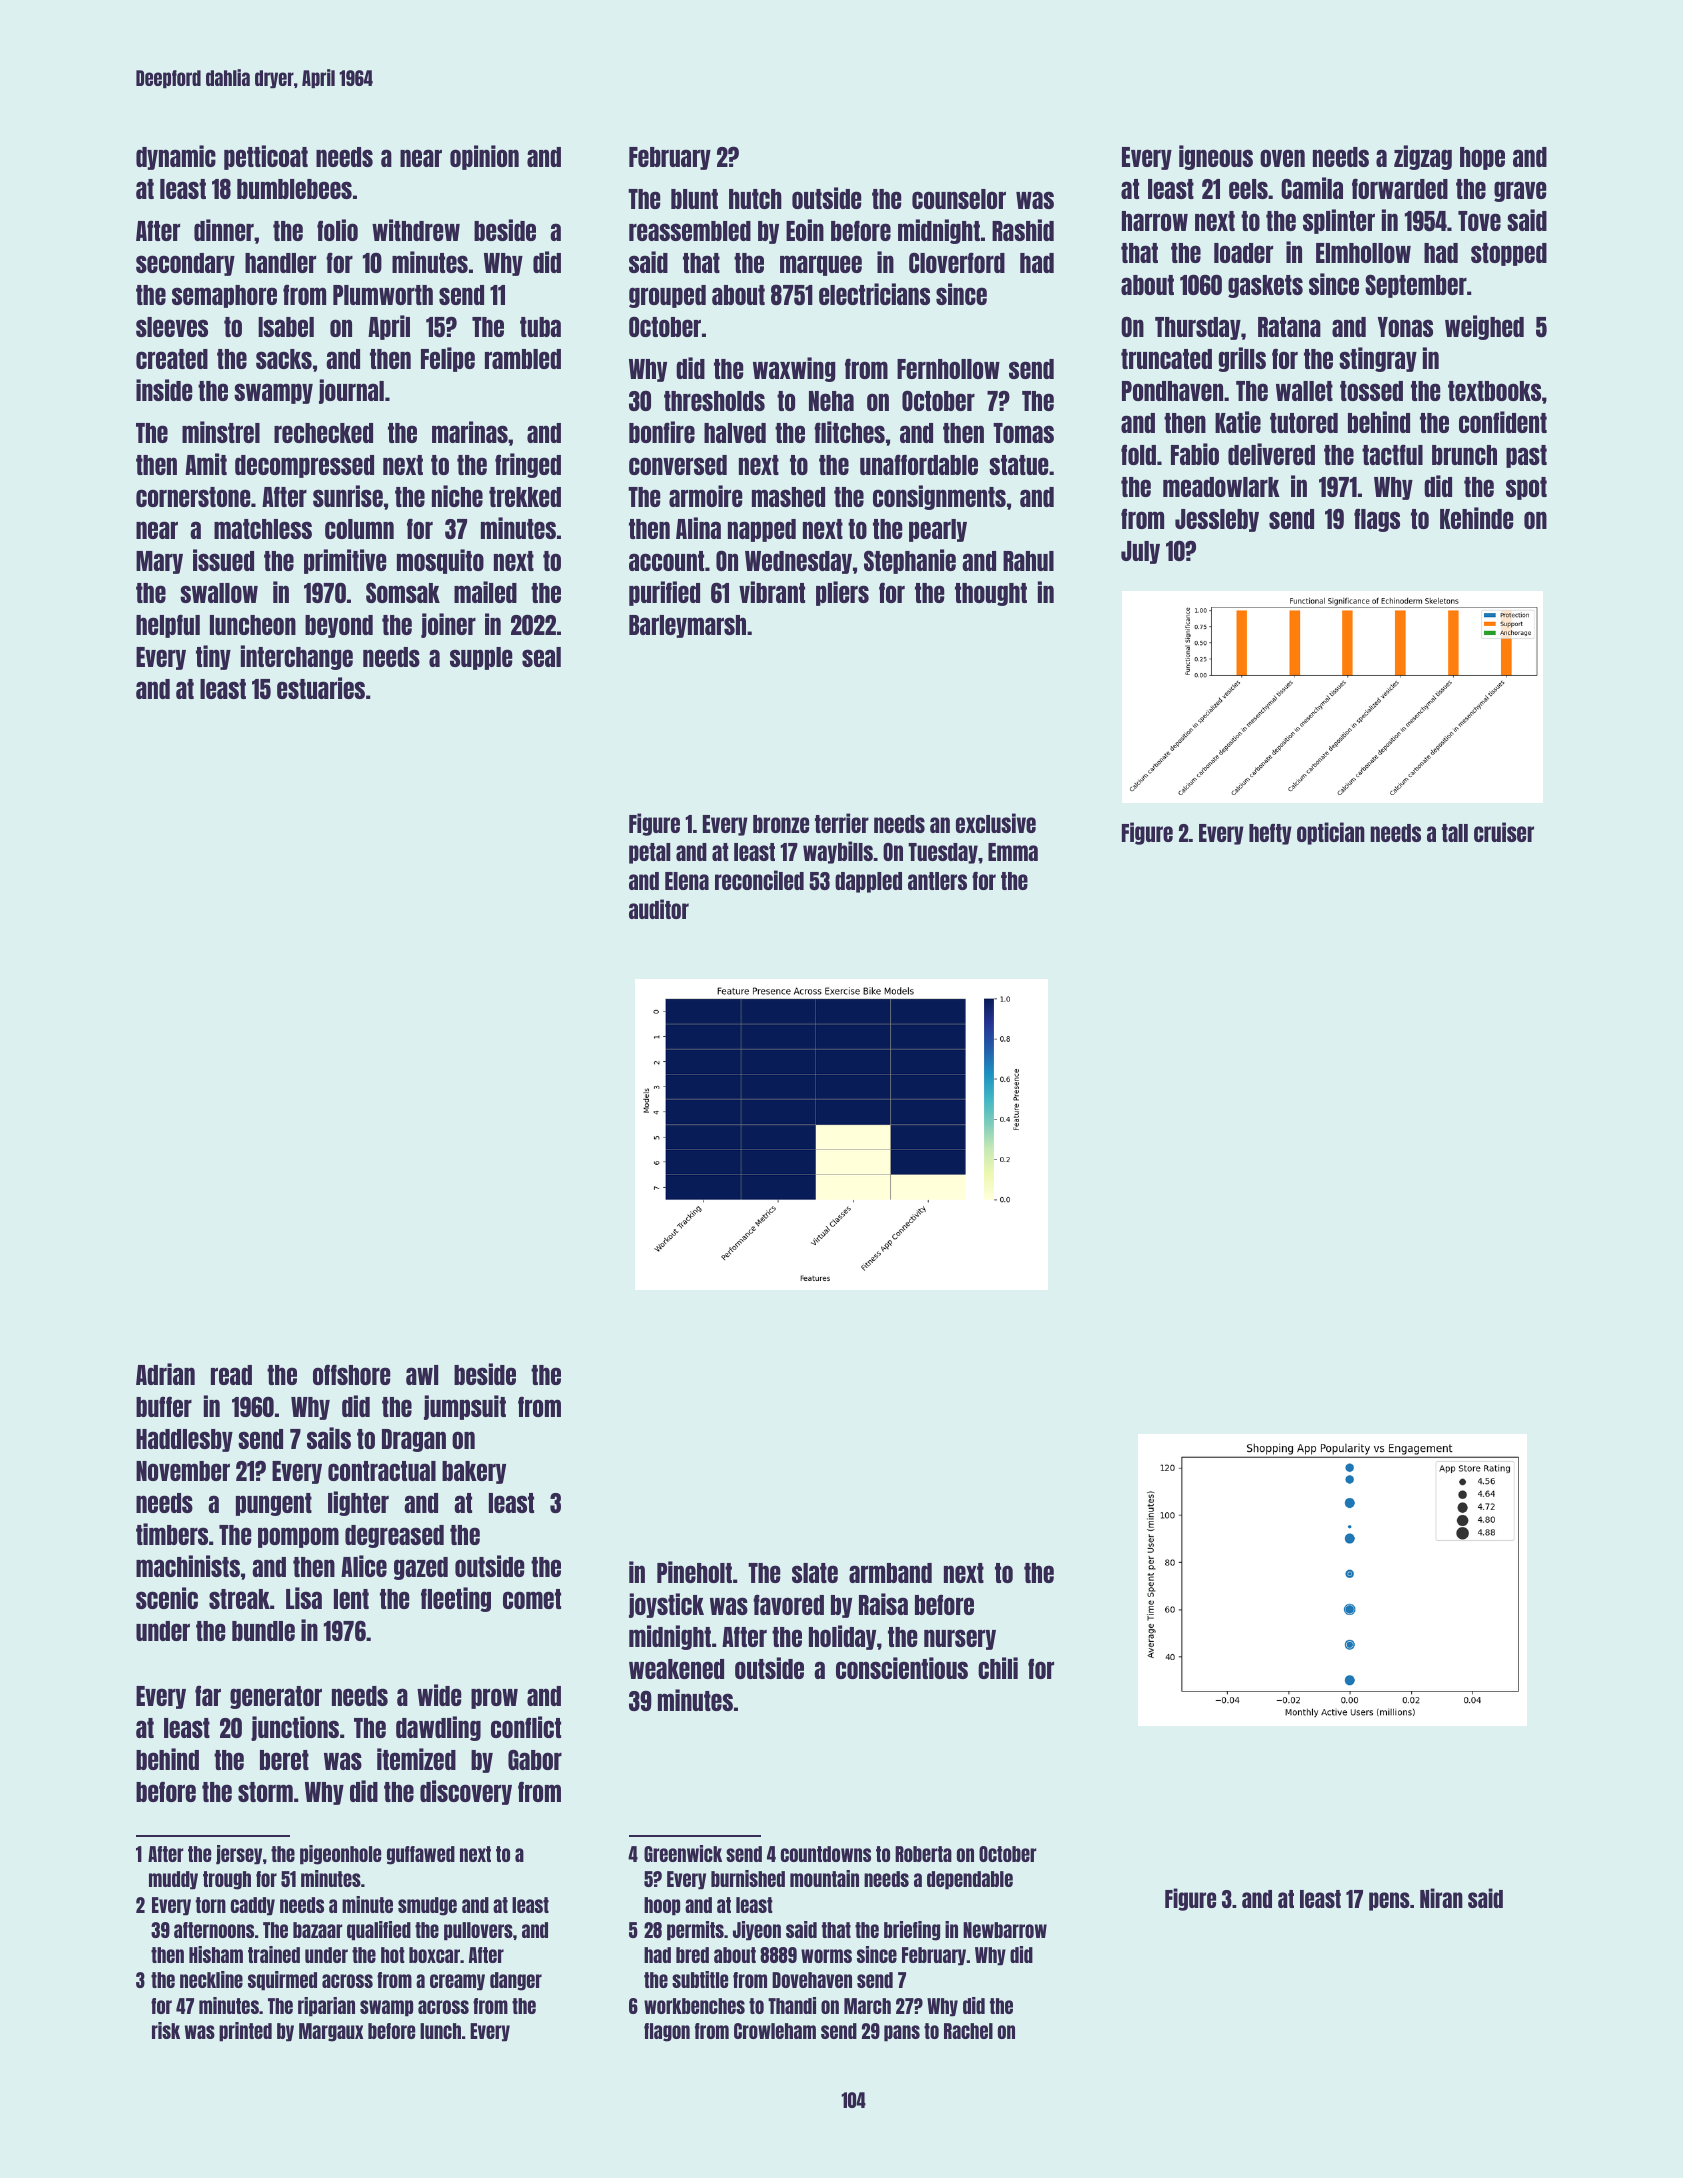  What do you see at coordinates (1455, 833) in the document?
I see `tall` at bounding box center [1455, 833].
